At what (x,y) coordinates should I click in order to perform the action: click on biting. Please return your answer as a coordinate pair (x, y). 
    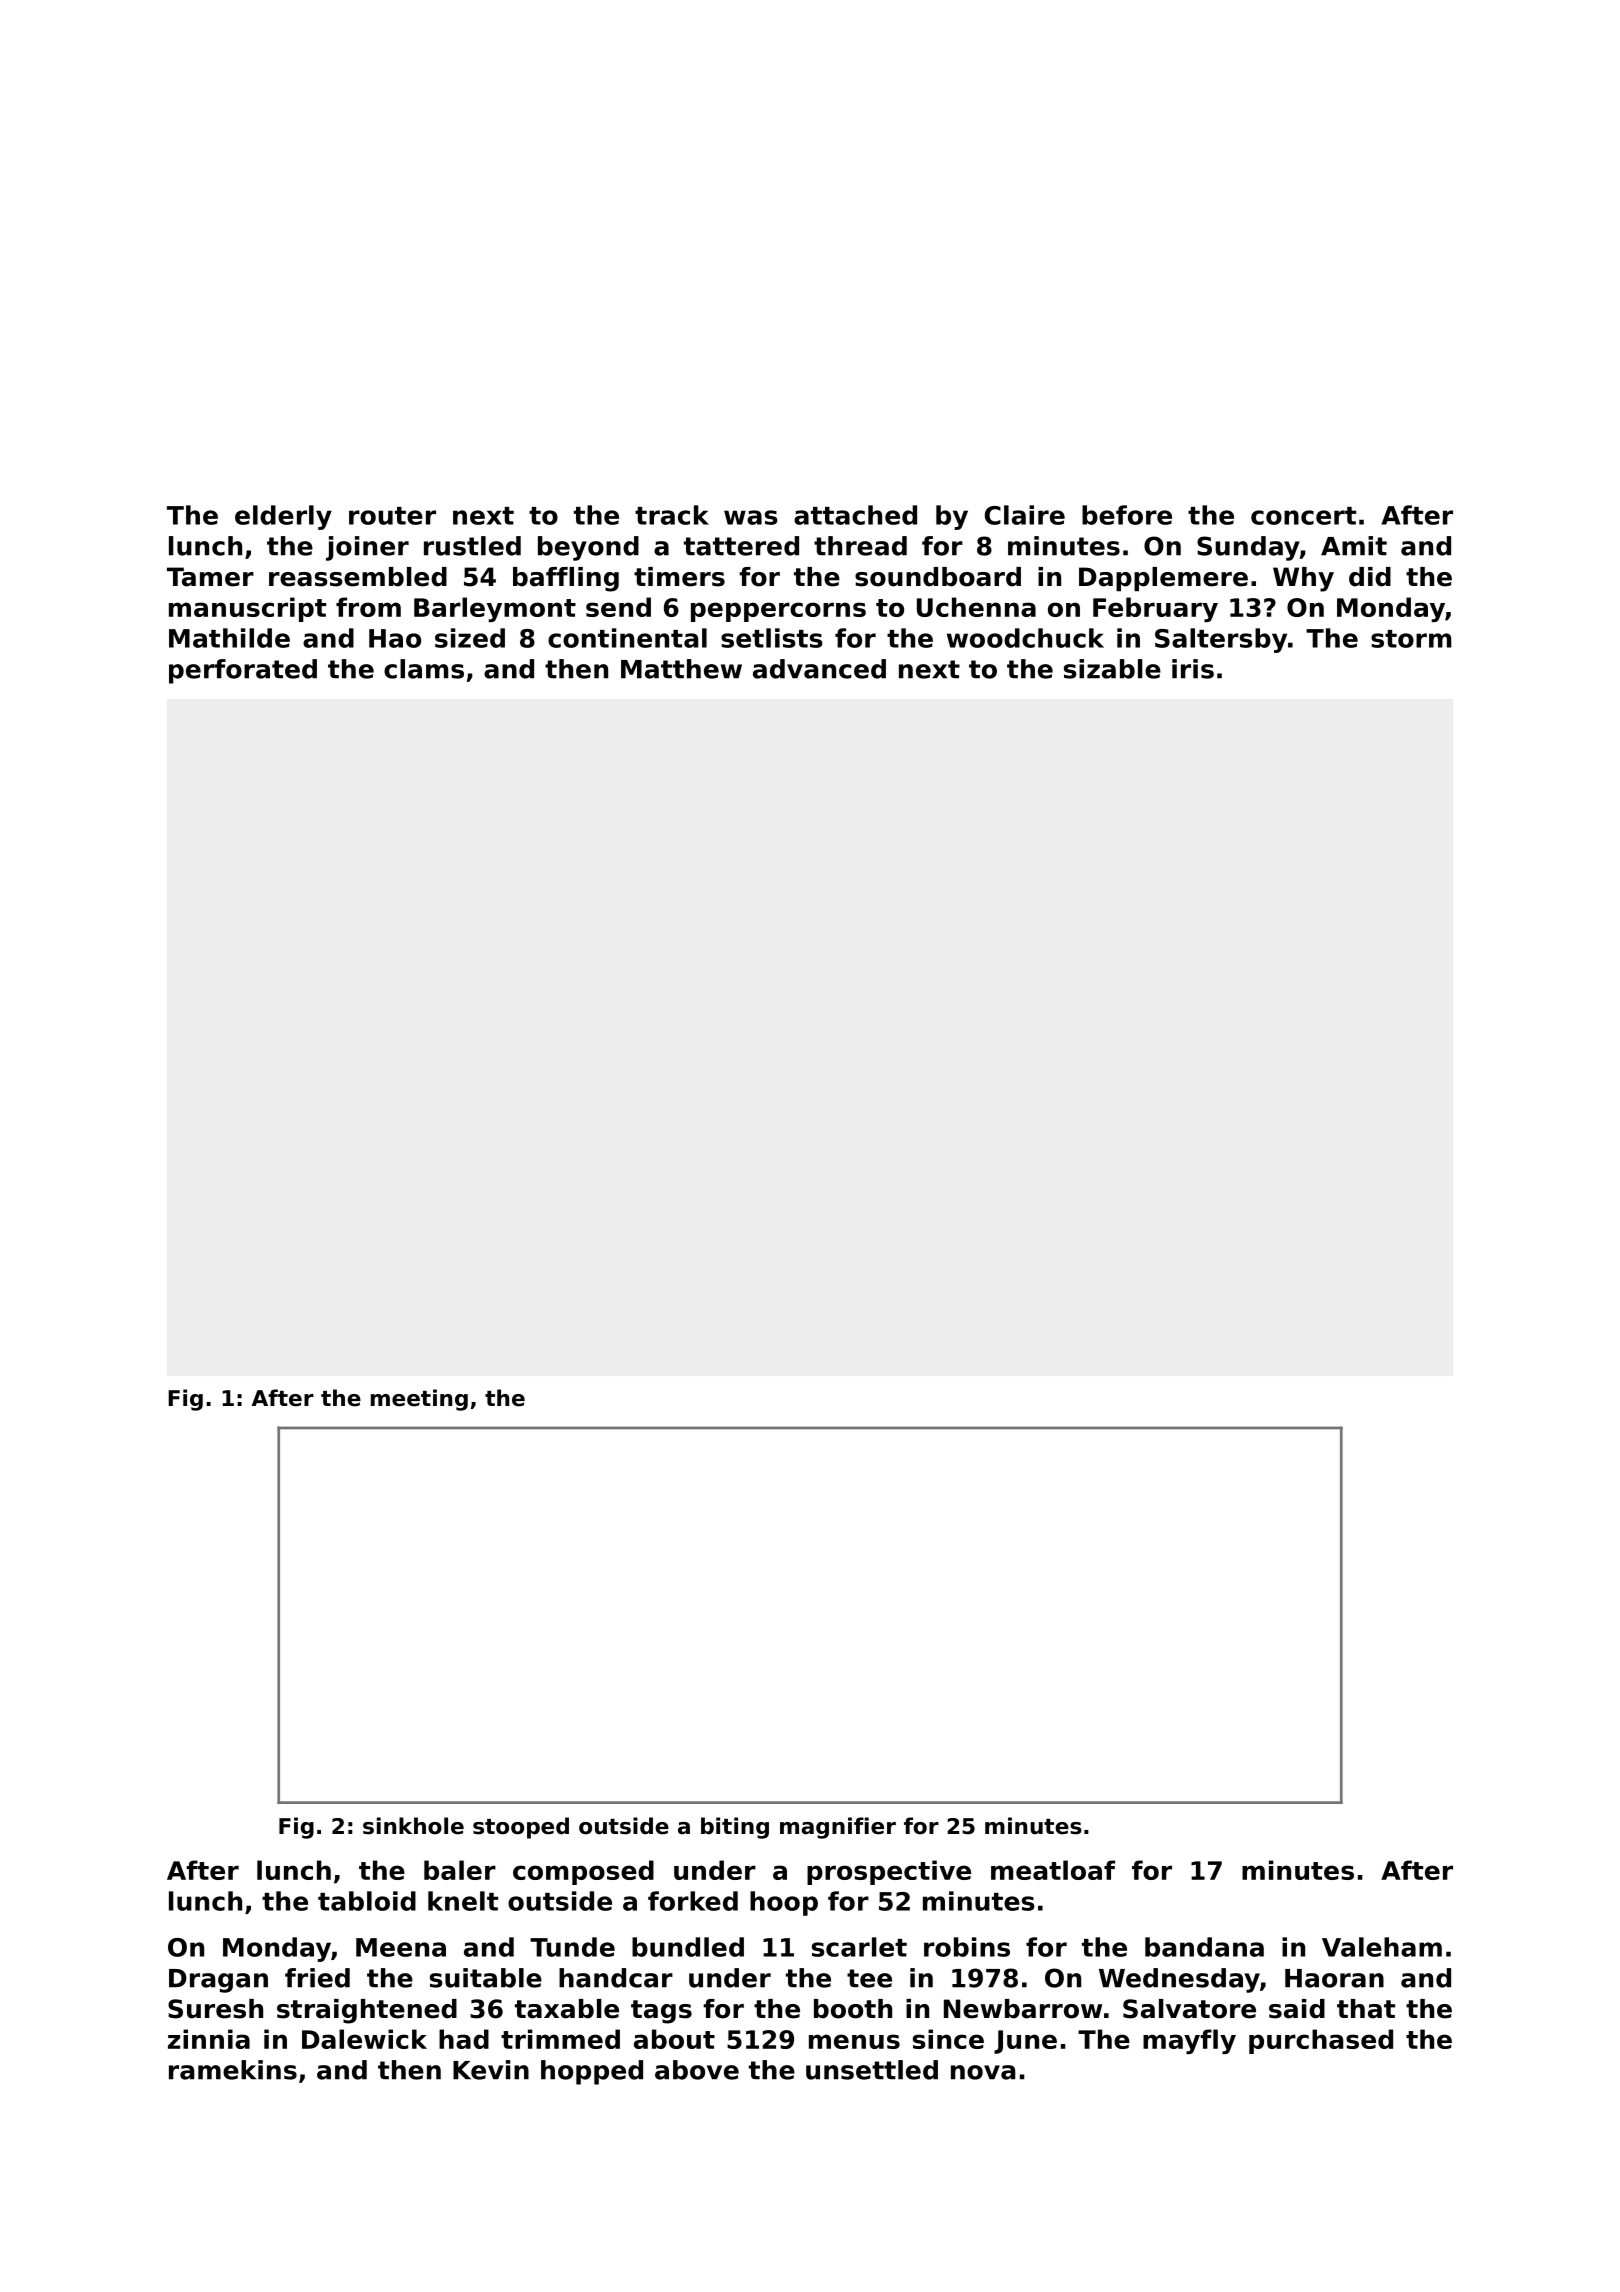
    Looking at the image, I should click on (735, 1828).
